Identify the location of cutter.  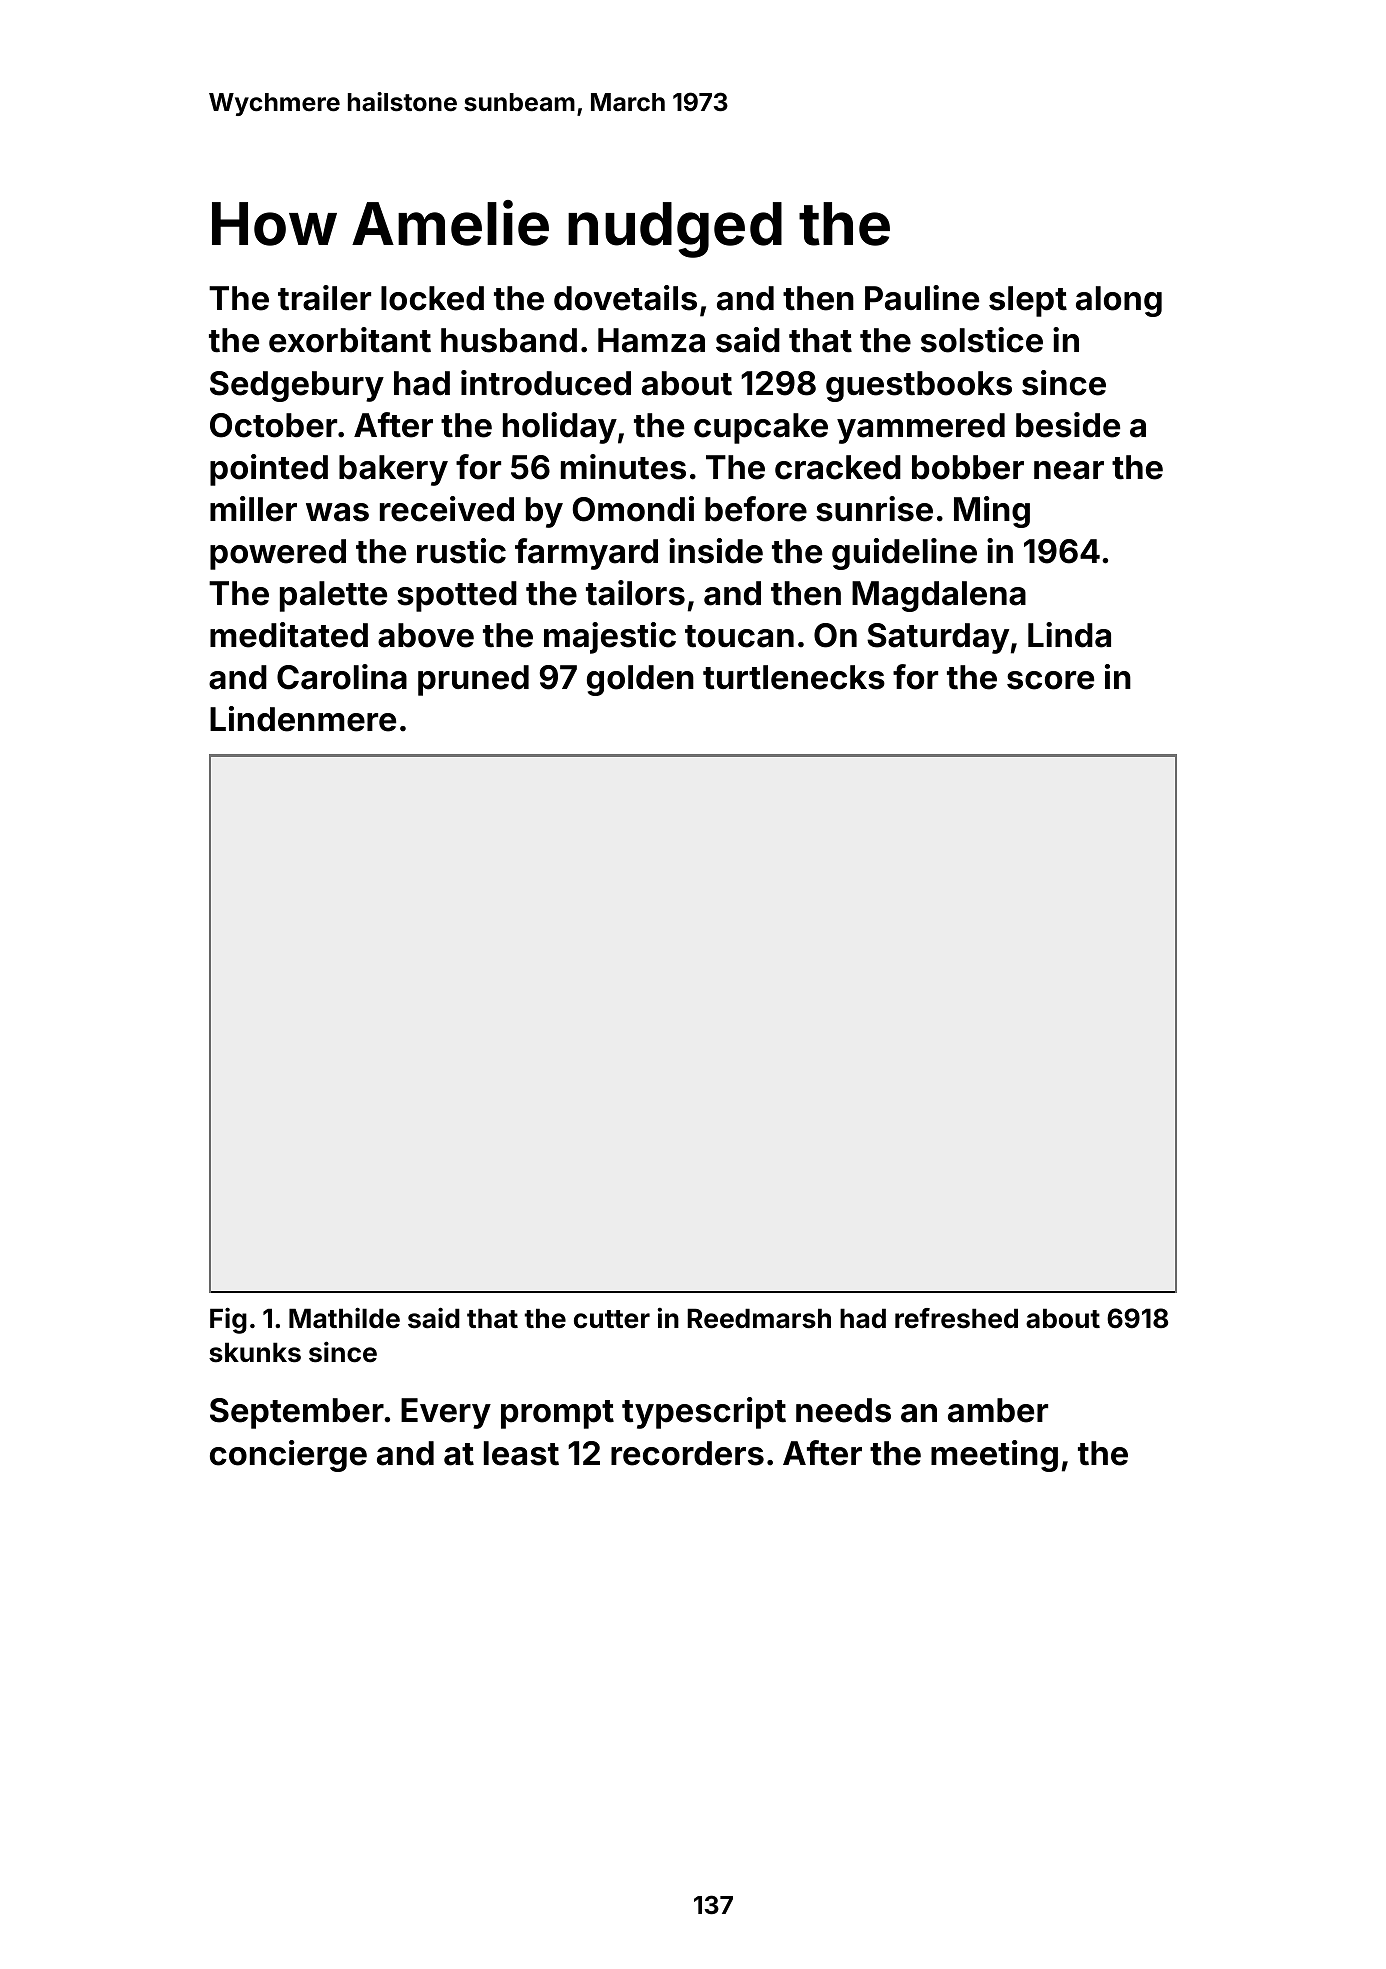
(612, 1319).
